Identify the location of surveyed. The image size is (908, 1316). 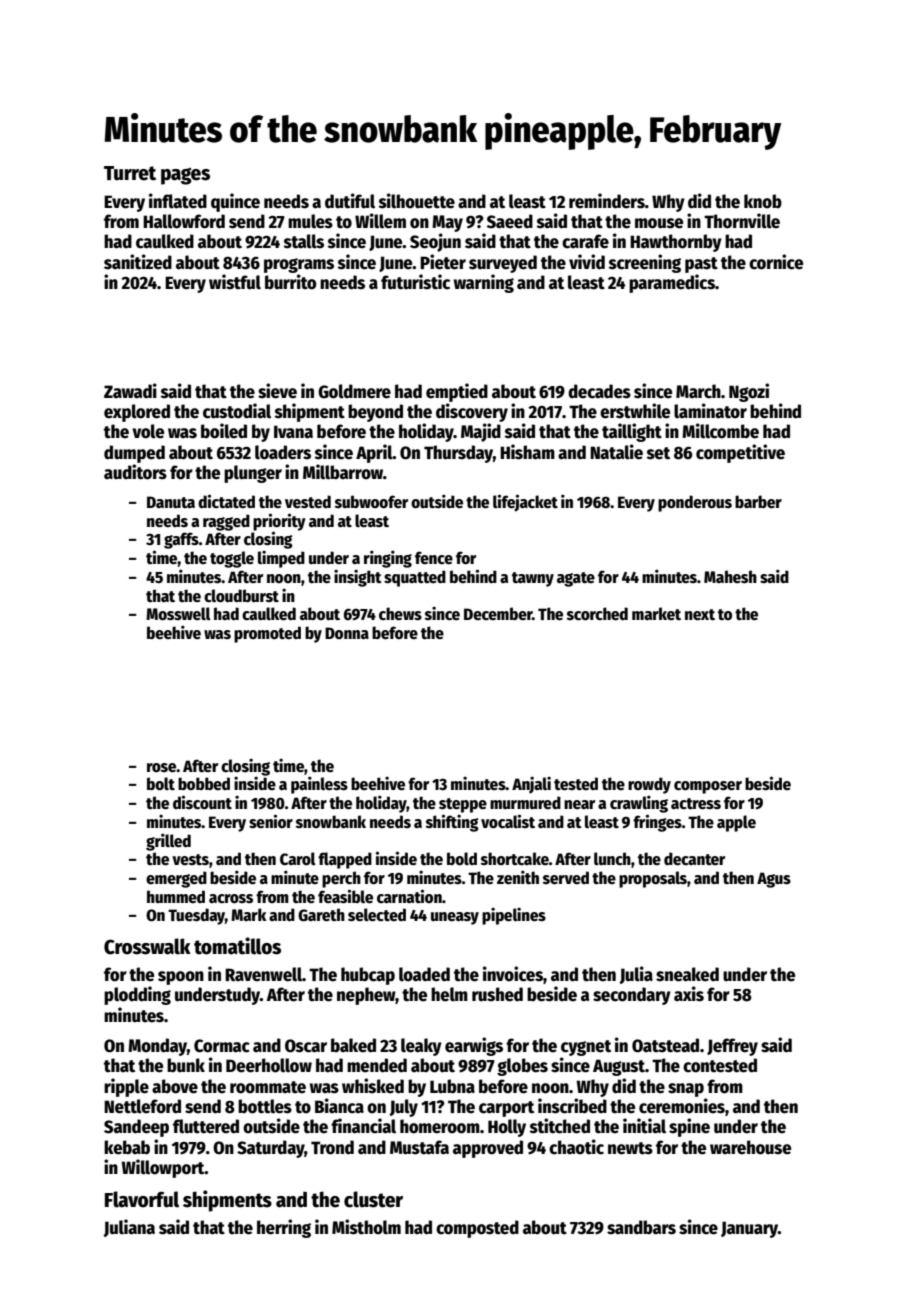
(503, 264).
